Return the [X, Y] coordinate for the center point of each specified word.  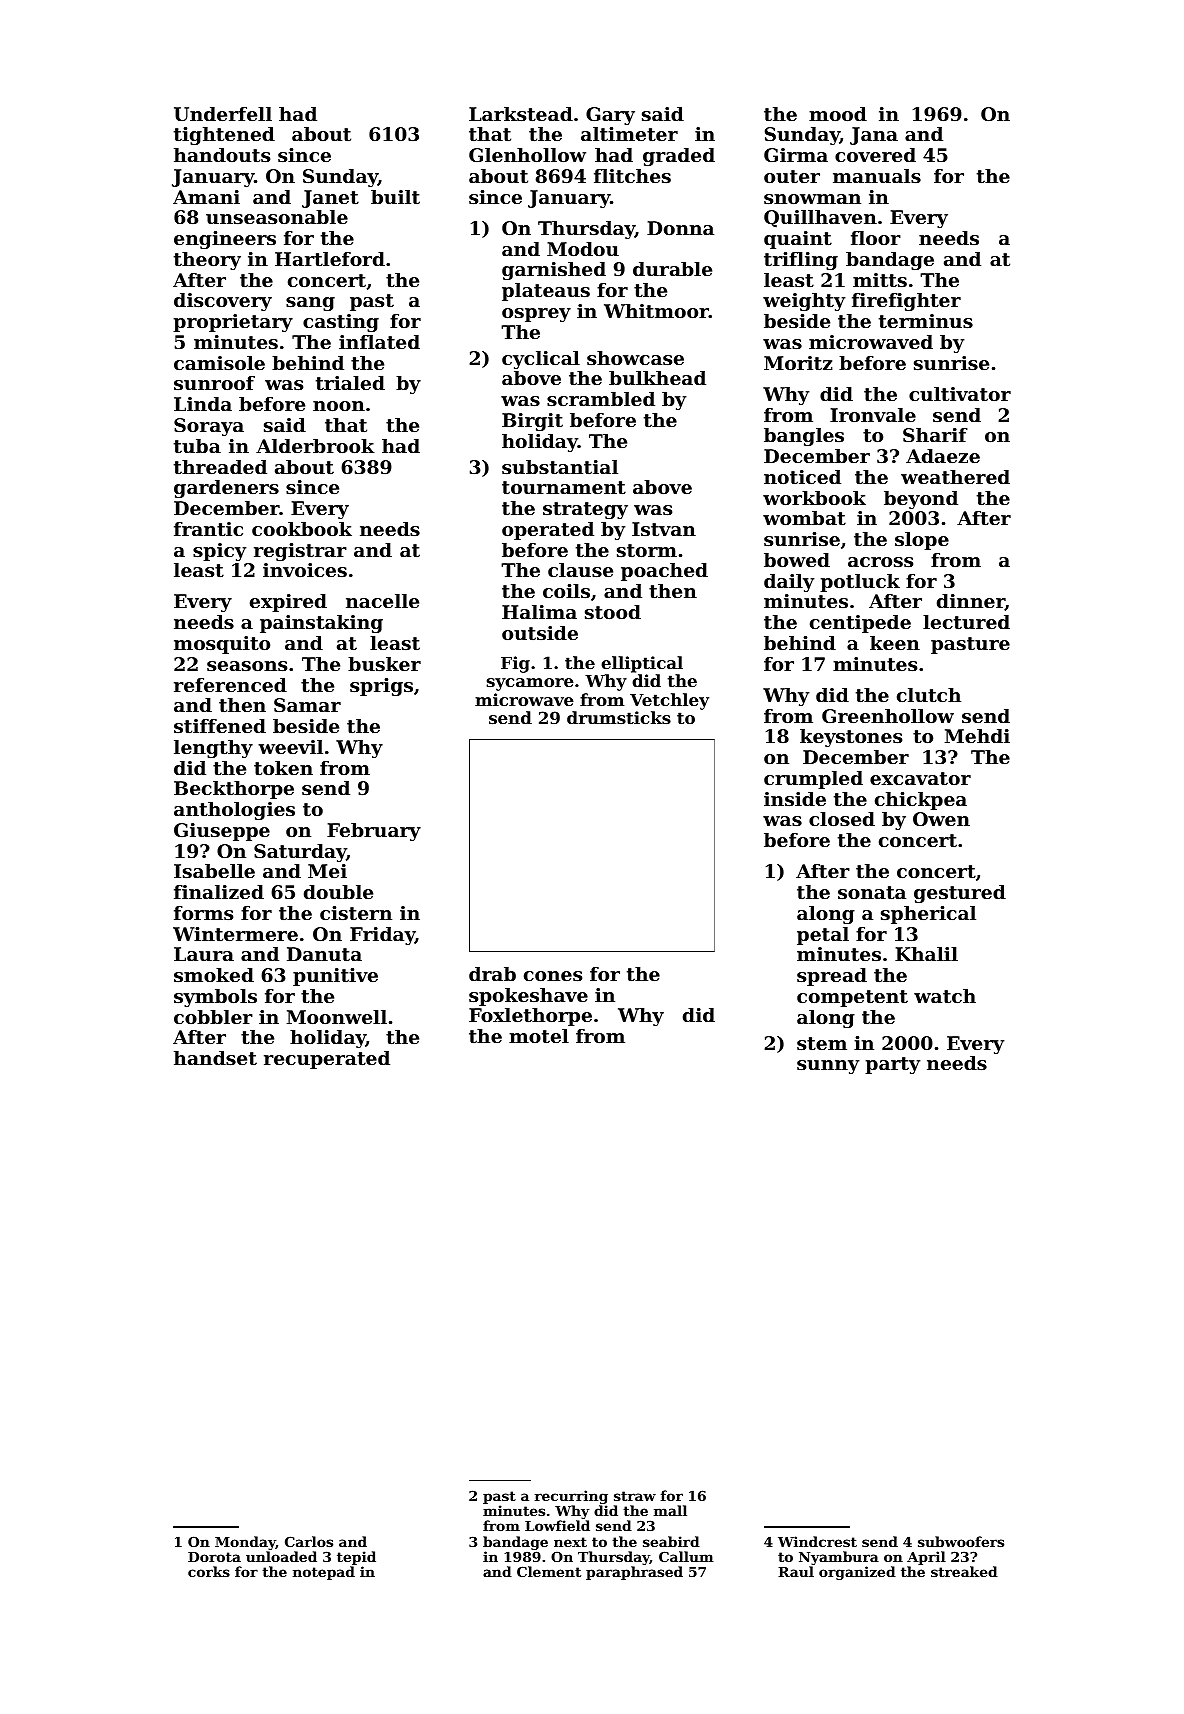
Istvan [664, 529]
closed [842, 819]
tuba [197, 446]
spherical [928, 915]
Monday [245, 1543]
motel [539, 1036]
